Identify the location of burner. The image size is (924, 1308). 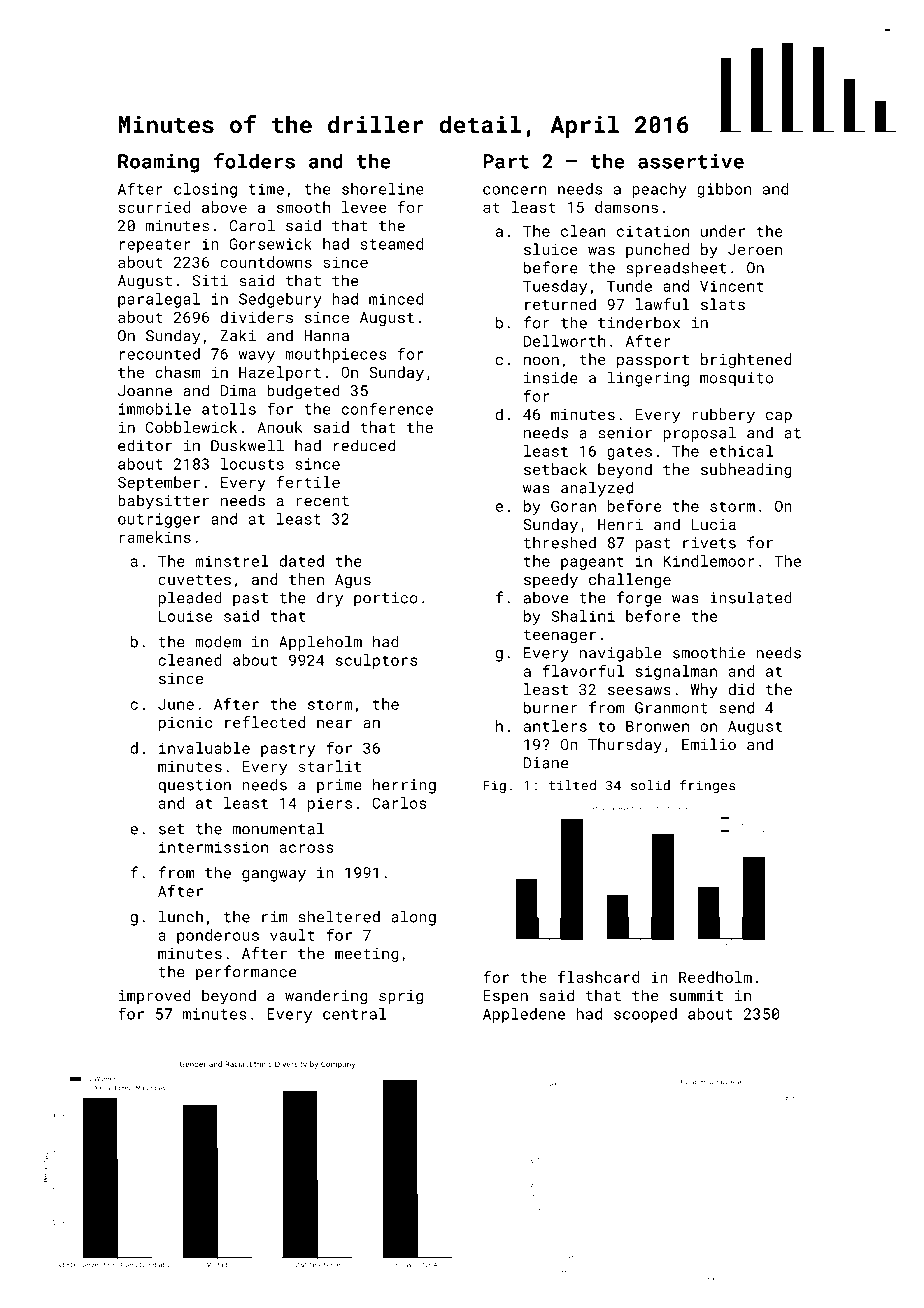
(550, 707).
